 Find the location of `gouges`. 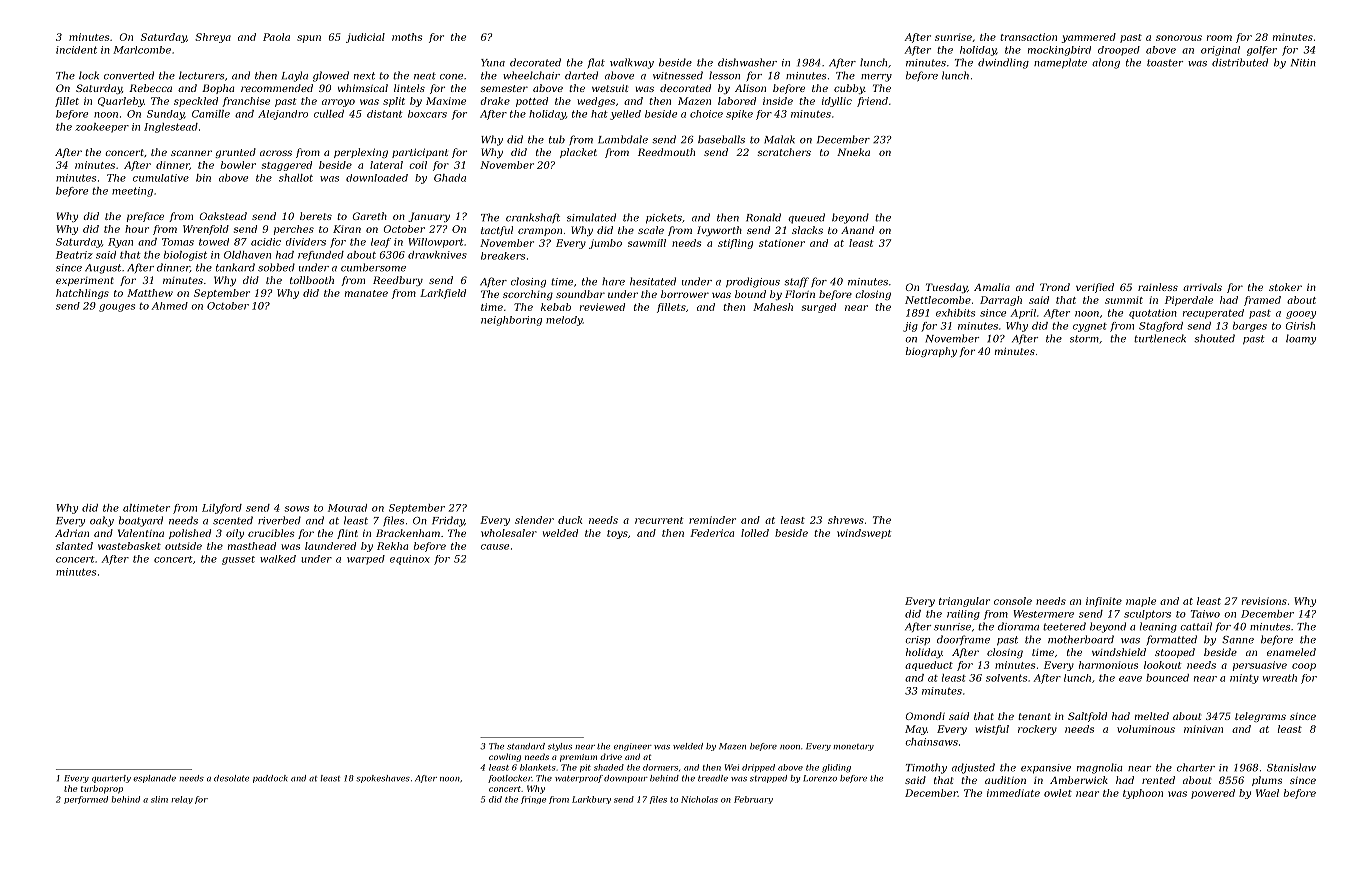

gouges is located at coordinates (117, 308).
